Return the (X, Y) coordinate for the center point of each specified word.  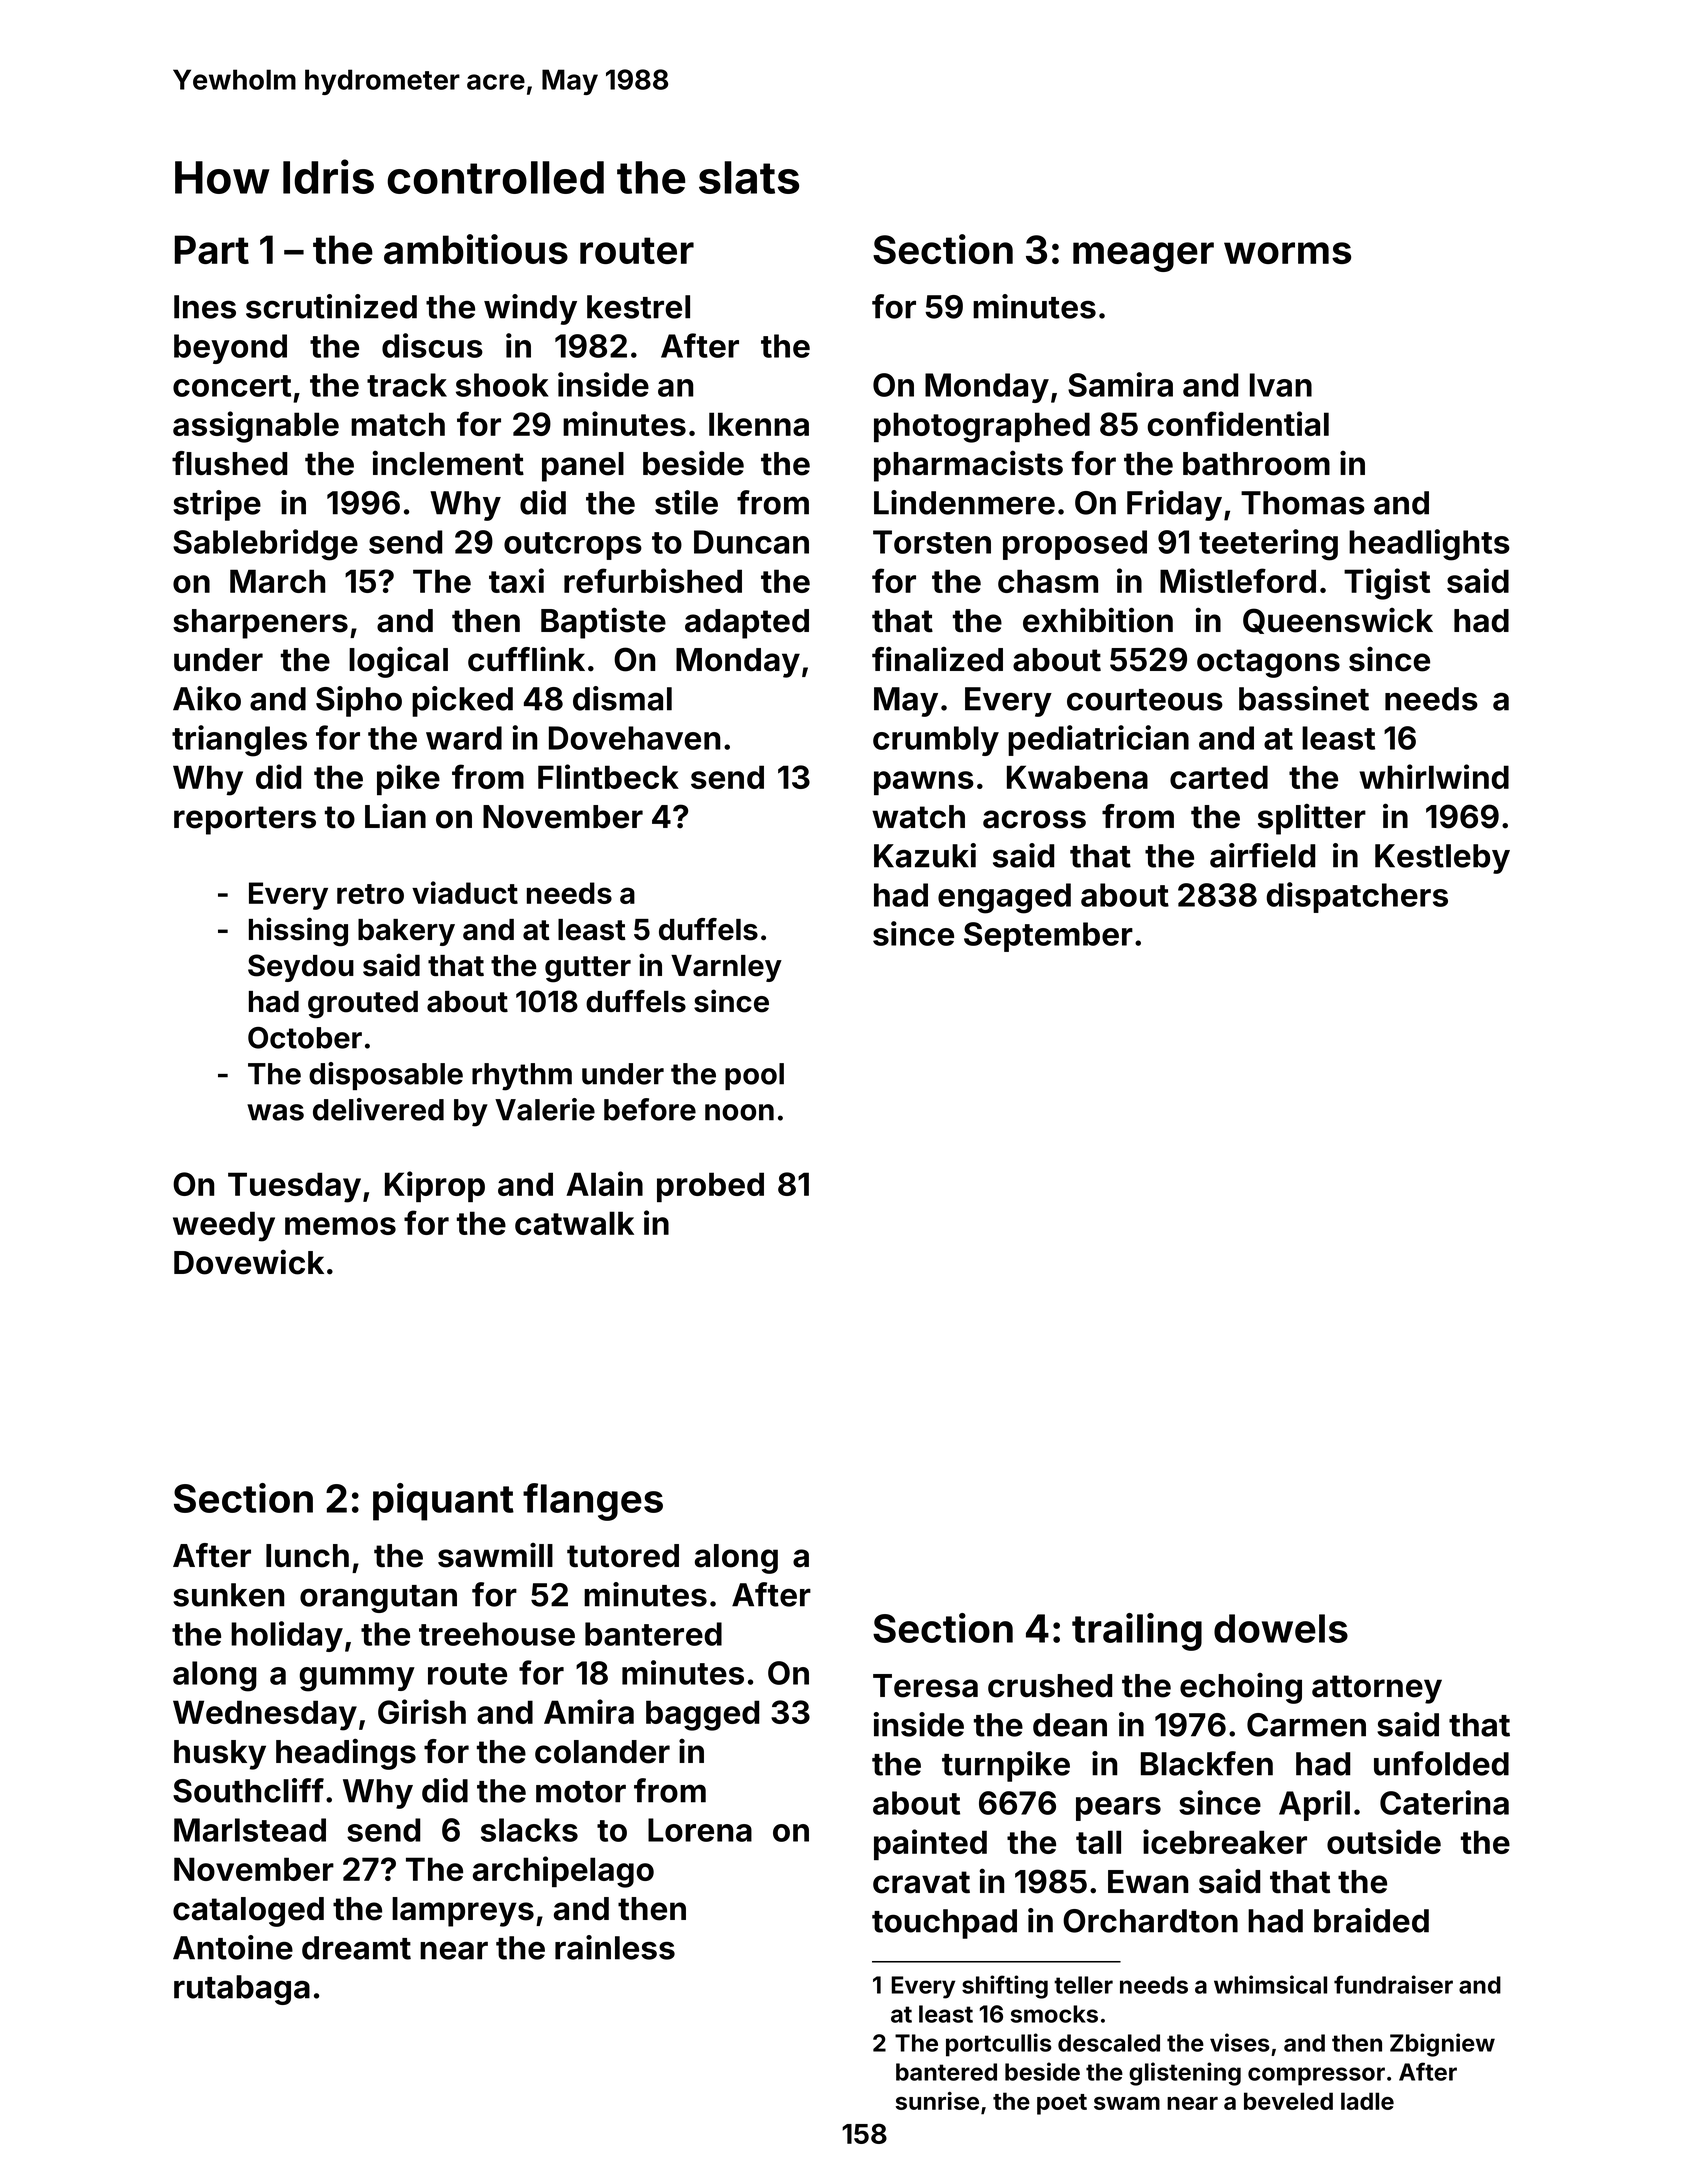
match (398, 424)
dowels (1281, 1628)
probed (710, 1187)
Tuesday (294, 1187)
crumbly (936, 741)
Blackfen (1207, 1763)
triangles (239, 741)
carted (1219, 777)
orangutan (378, 1599)
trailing (1137, 1632)
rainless (615, 1947)
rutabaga (242, 1990)
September (1048, 937)
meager (1143, 257)
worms (1287, 253)
